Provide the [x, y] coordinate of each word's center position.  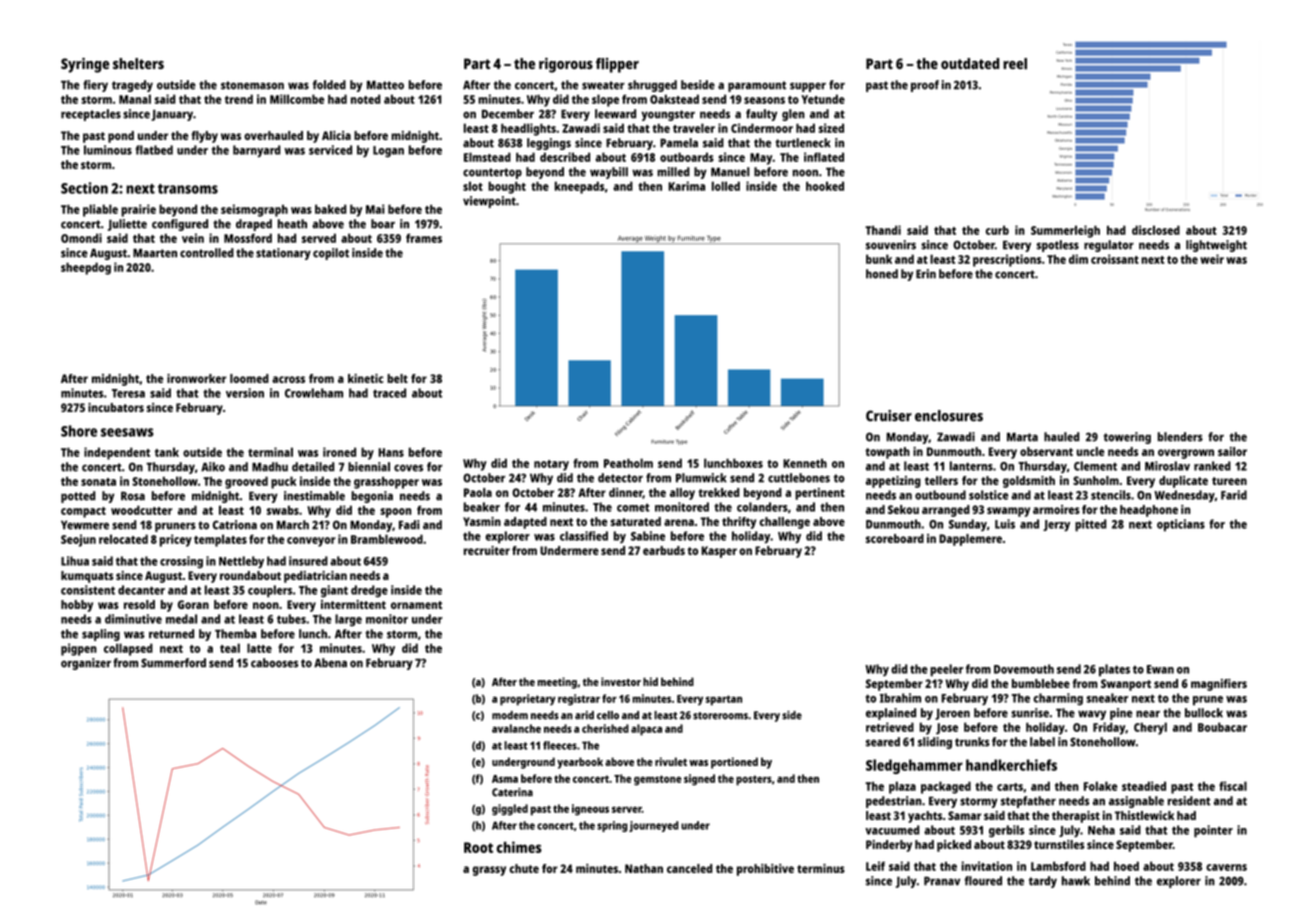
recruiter [487, 550]
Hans [391, 452]
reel [1015, 64]
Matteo [385, 85]
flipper [617, 65]
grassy [489, 871]
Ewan [1160, 669]
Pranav [942, 881]
